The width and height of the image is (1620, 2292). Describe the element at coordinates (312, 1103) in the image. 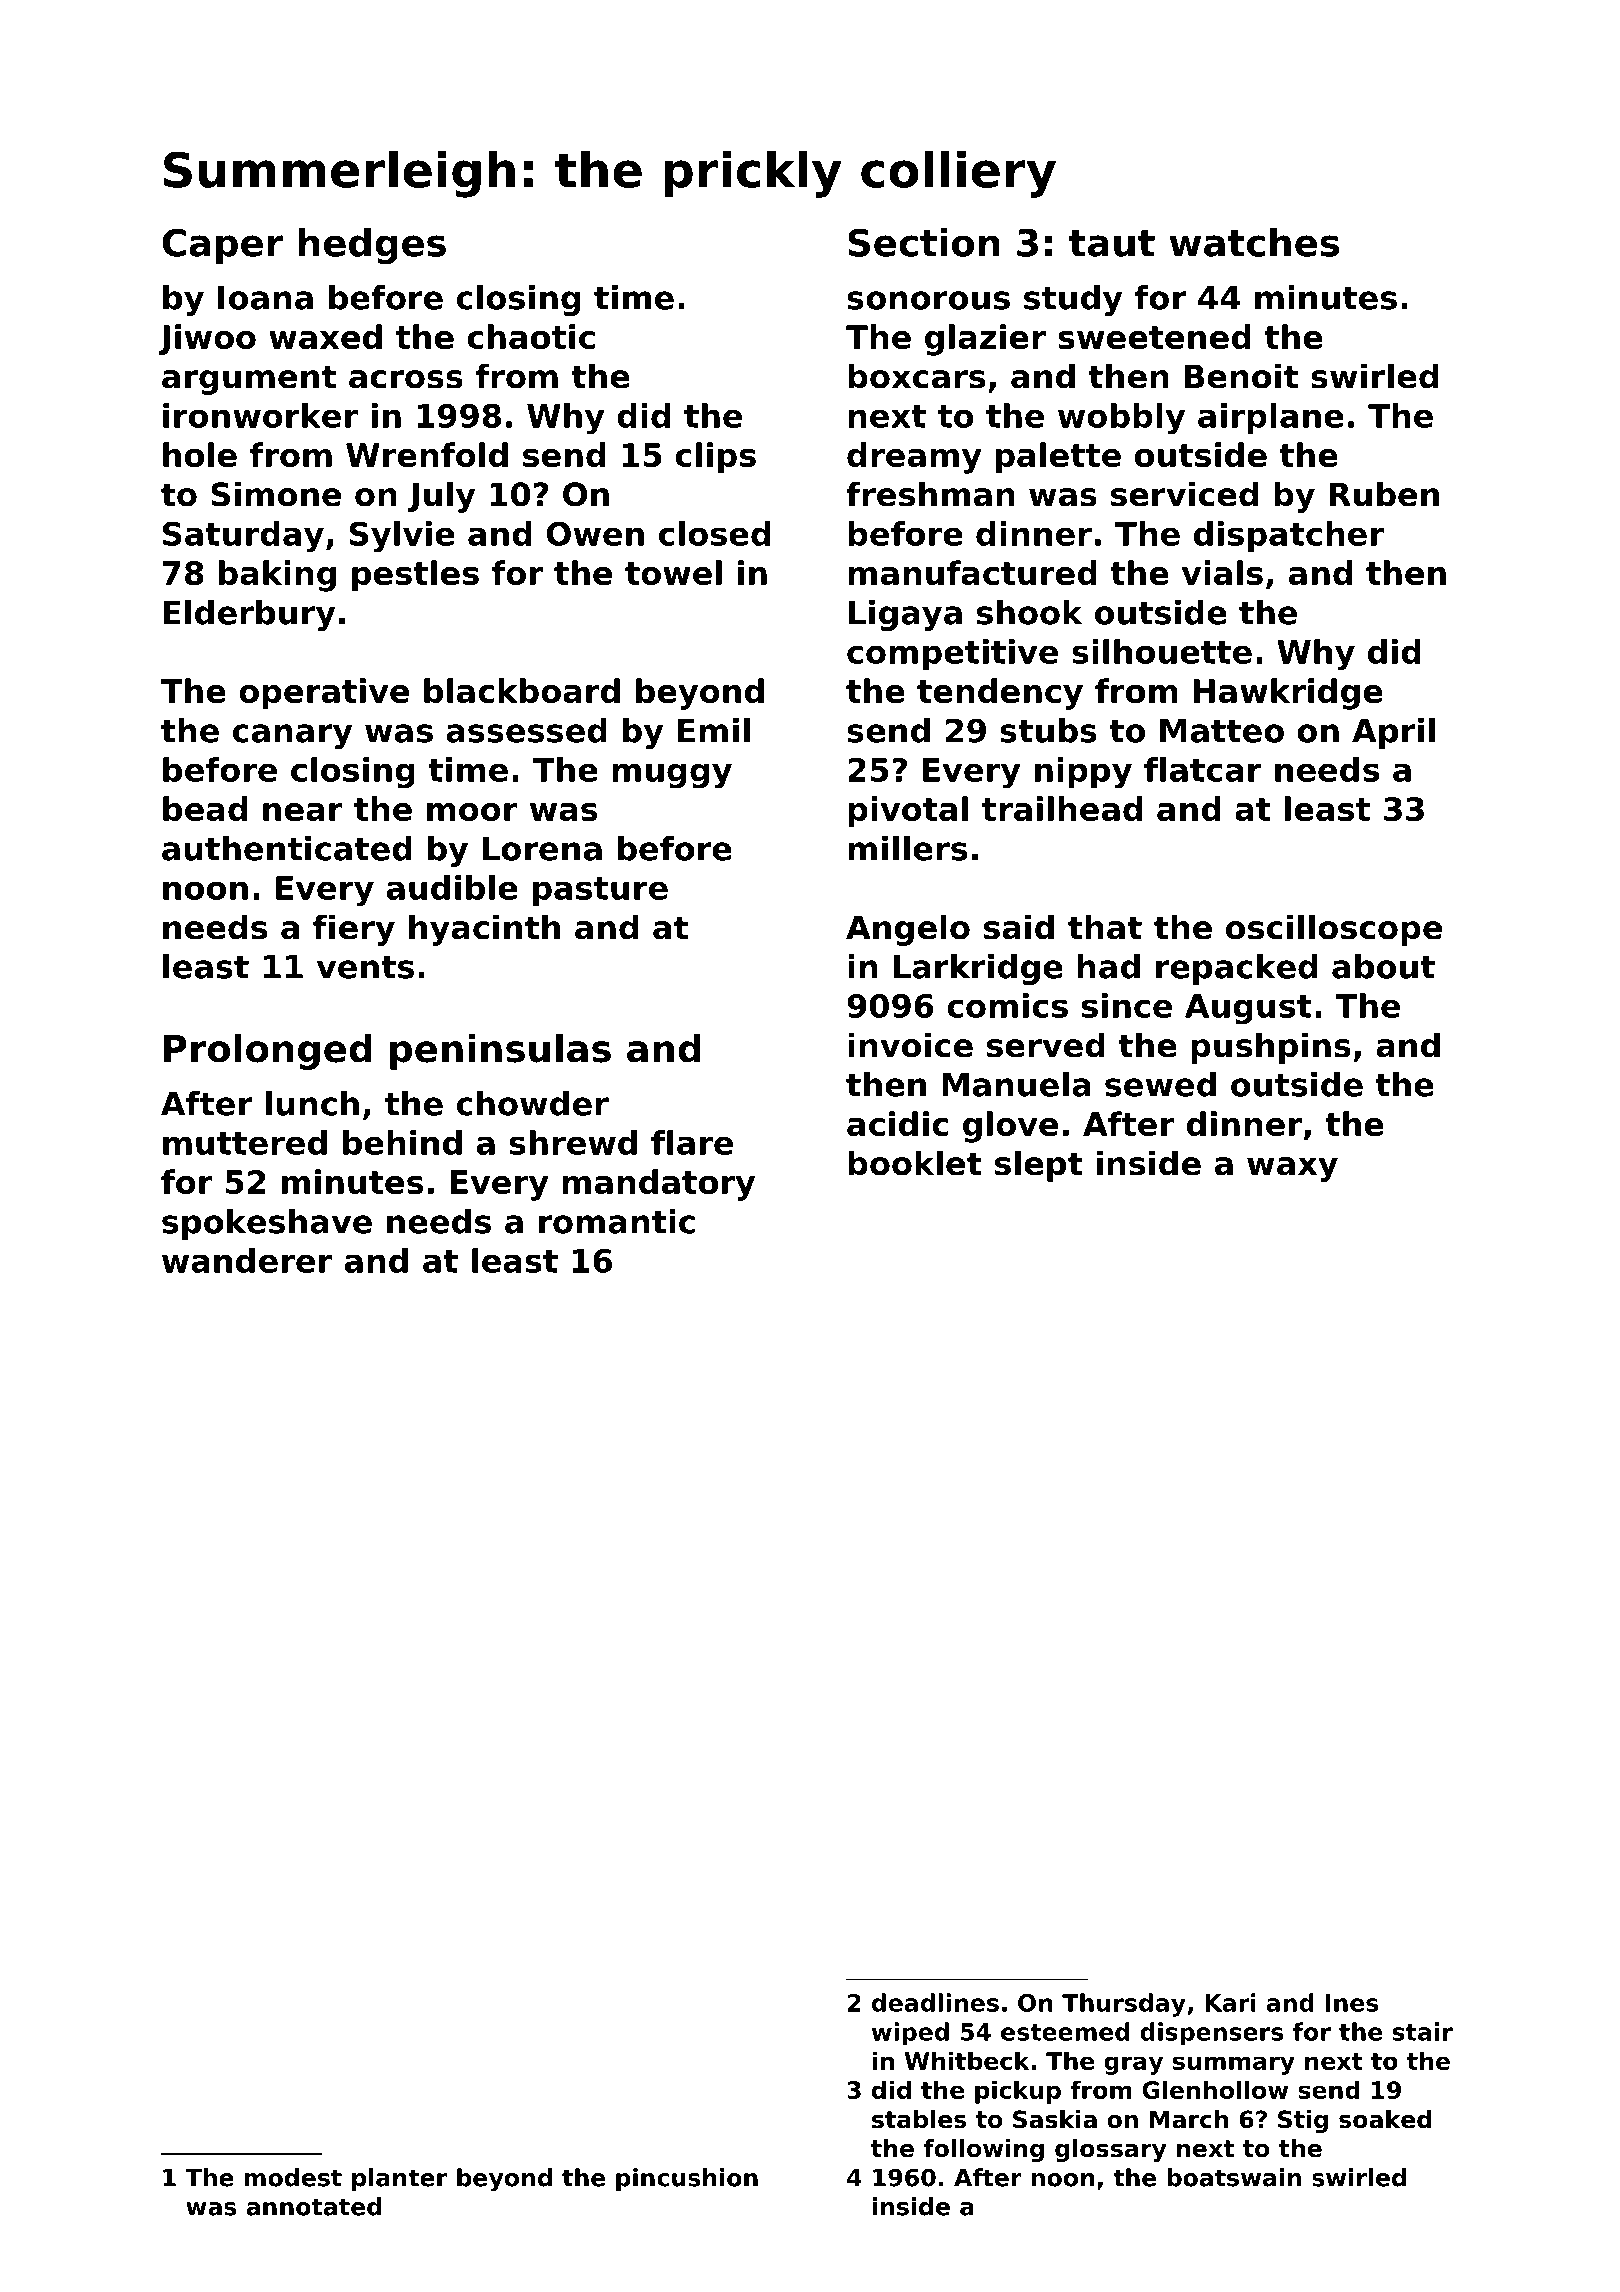

I see `lunch` at that location.
